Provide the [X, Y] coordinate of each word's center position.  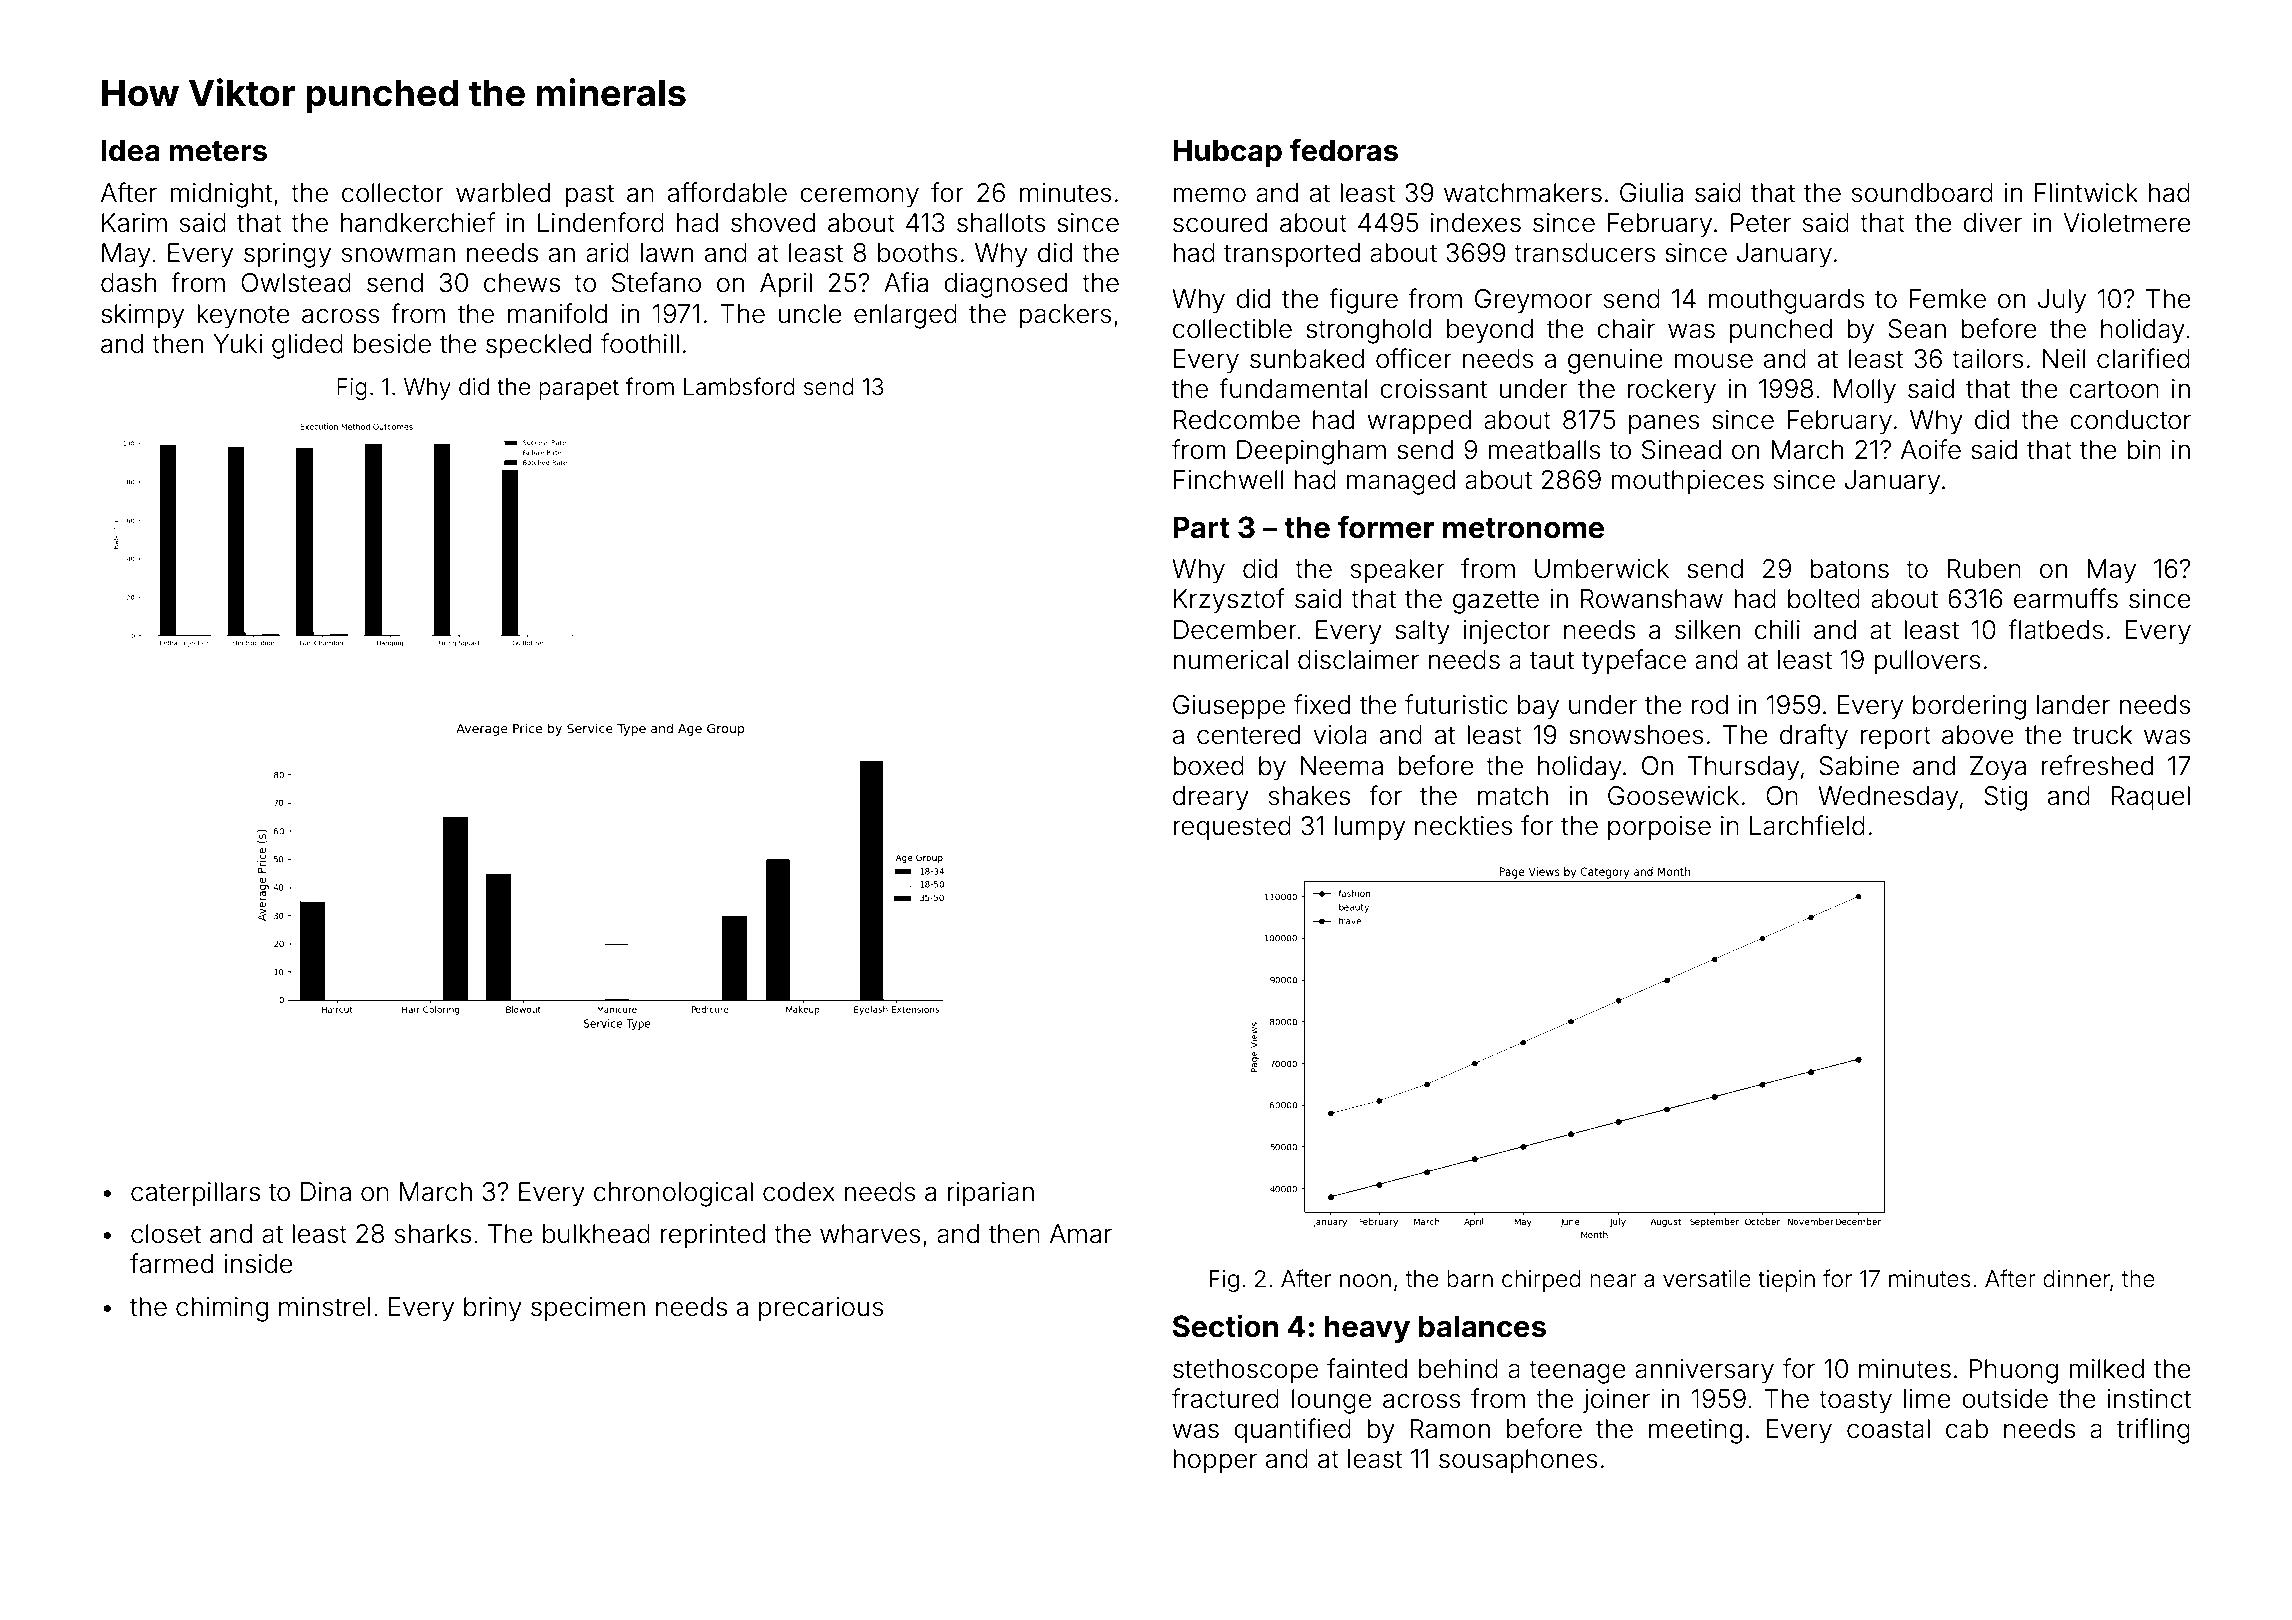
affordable [727, 192]
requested [1232, 828]
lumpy [1370, 828]
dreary [1211, 798]
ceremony [859, 197]
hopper [1215, 1461]
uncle [810, 314]
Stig [2005, 798]
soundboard [1922, 193]
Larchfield [1807, 825]
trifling [2153, 1431]
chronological [673, 1194]
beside [392, 344]
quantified [1292, 1431]
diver [1992, 223]
